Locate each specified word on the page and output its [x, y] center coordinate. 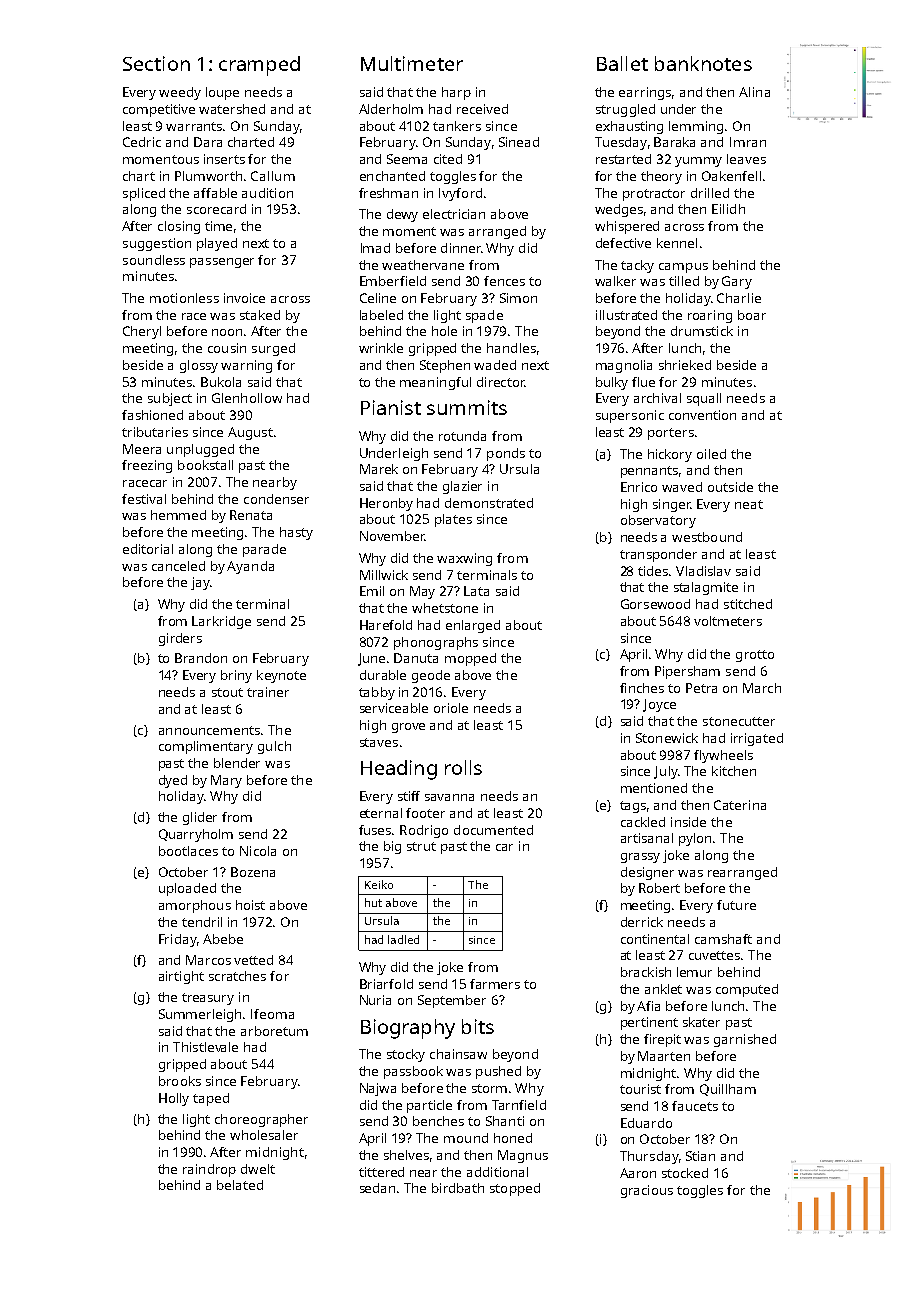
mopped [470, 659]
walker [615, 281]
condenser [276, 499]
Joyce [659, 705]
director [501, 382]
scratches [237, 976]
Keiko [379, 884]
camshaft [723, 939]
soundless [154, 260]
